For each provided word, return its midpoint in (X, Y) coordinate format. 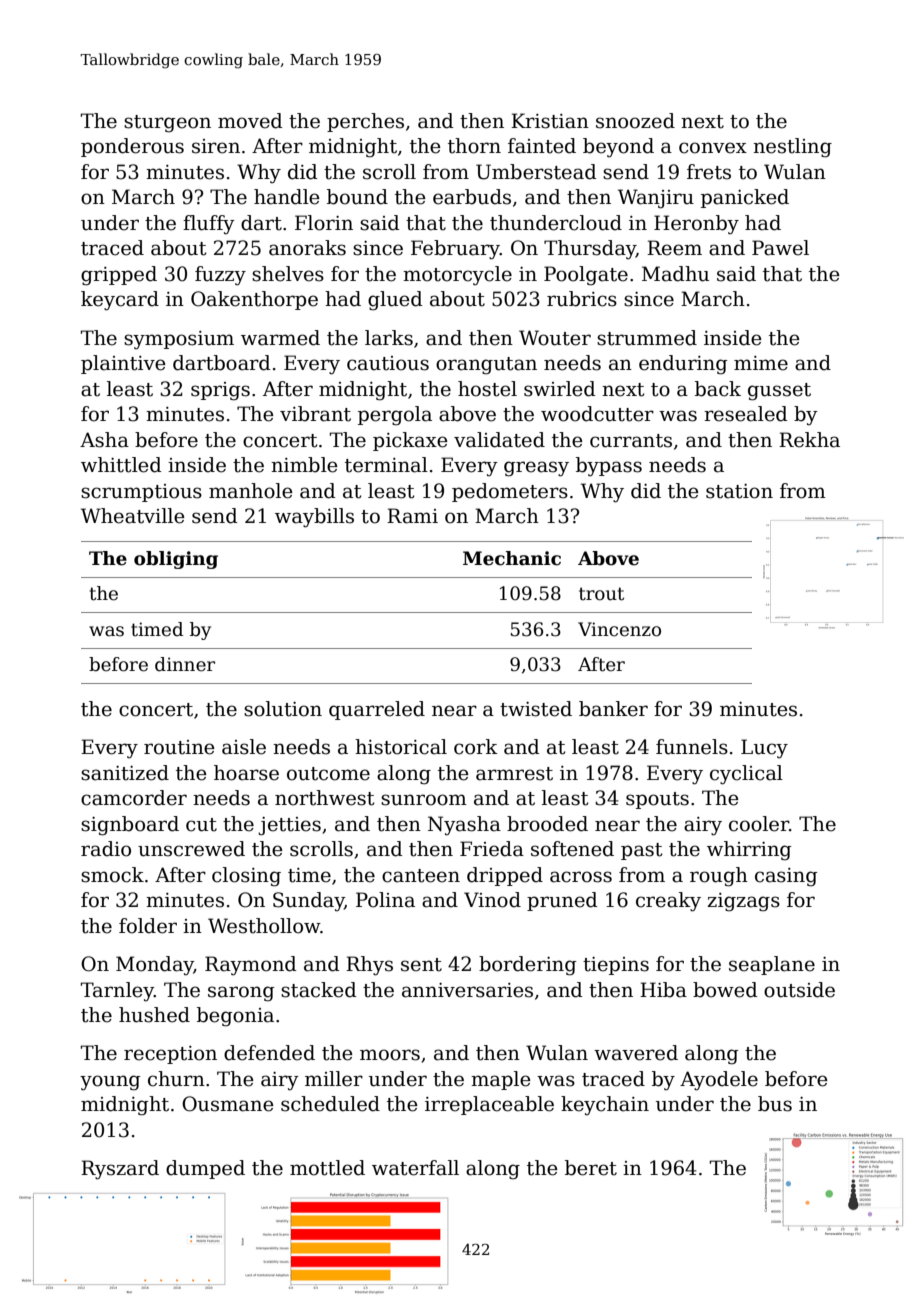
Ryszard (120, 1170)
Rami (412, 516)
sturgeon (167, 124)
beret (591, 1168)
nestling (792, 148)
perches (365, 122)
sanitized (125, 773)
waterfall (415, 1168)
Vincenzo (619, 629)
